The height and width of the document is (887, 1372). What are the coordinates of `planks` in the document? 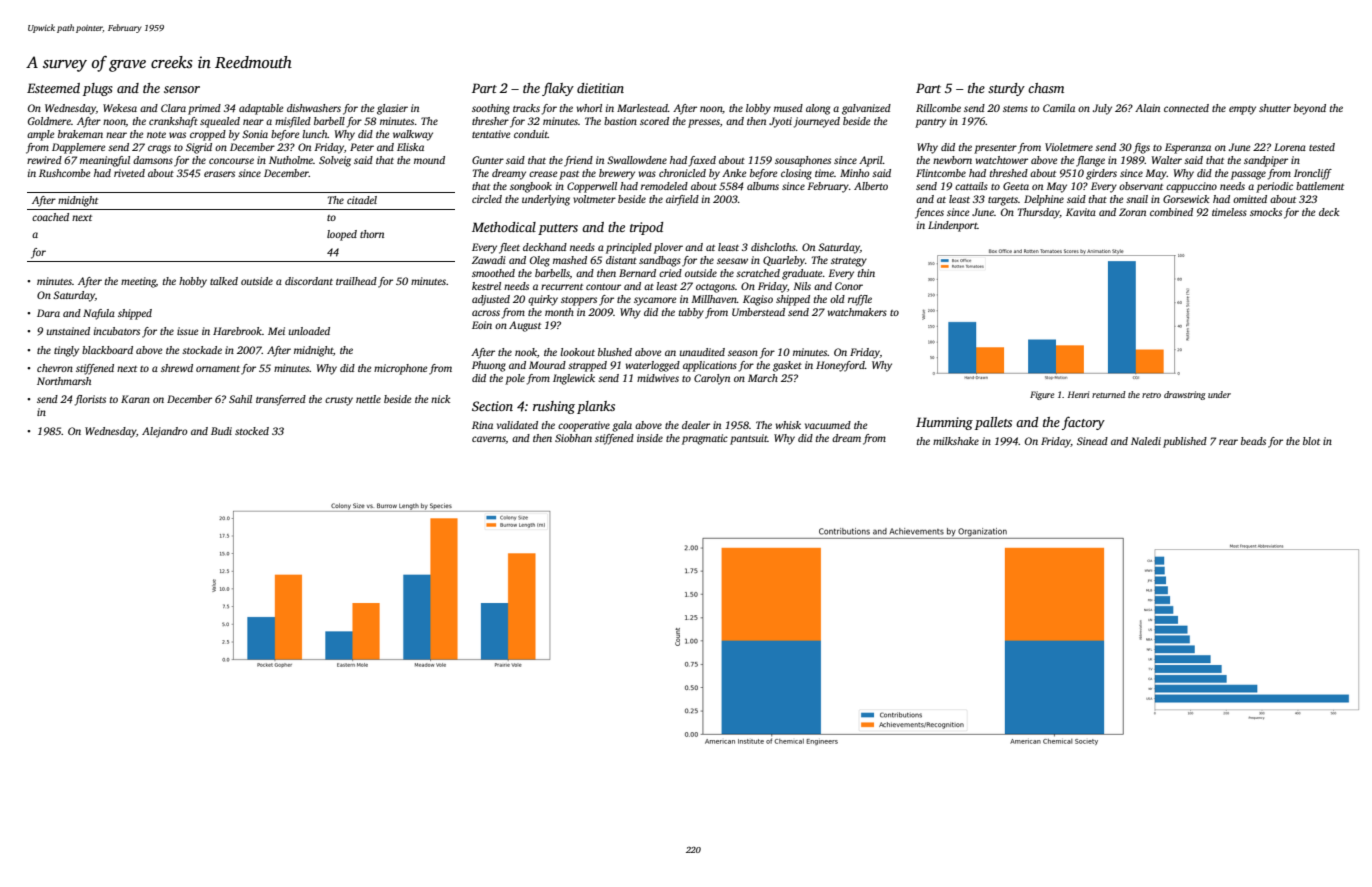 It's located at (596, 407).
